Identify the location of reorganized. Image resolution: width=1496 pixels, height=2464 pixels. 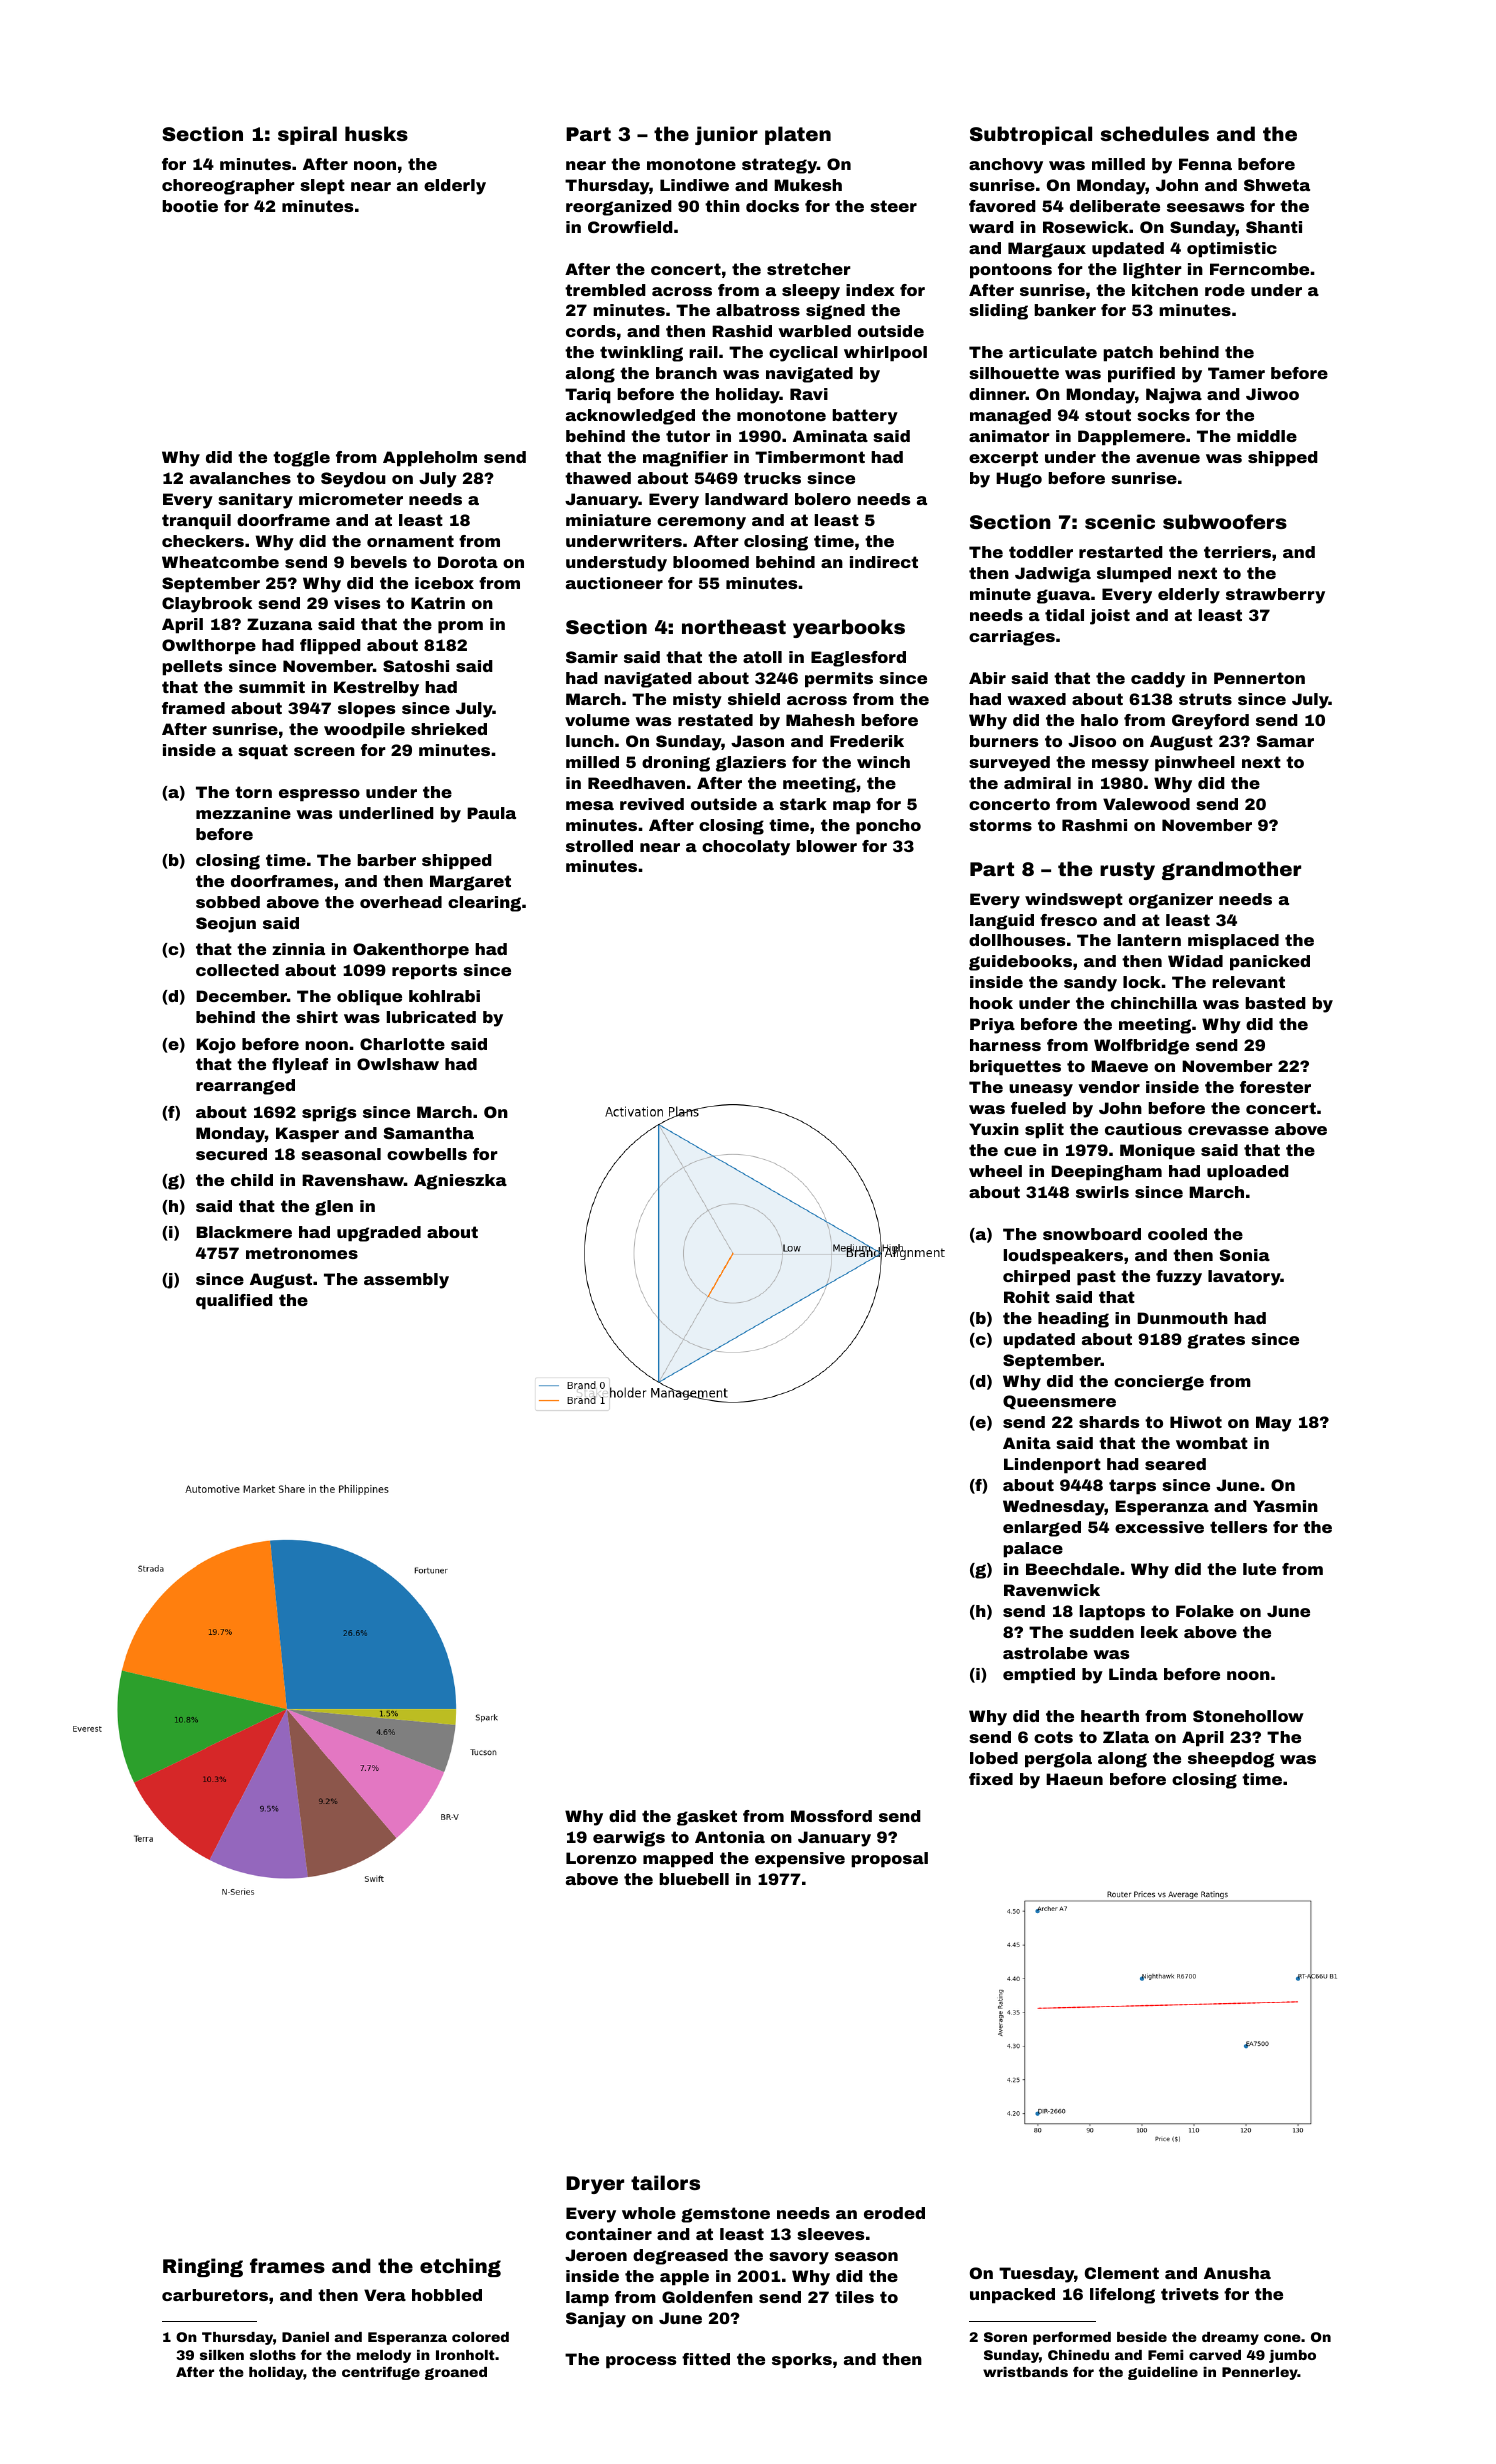
(619, 208).
